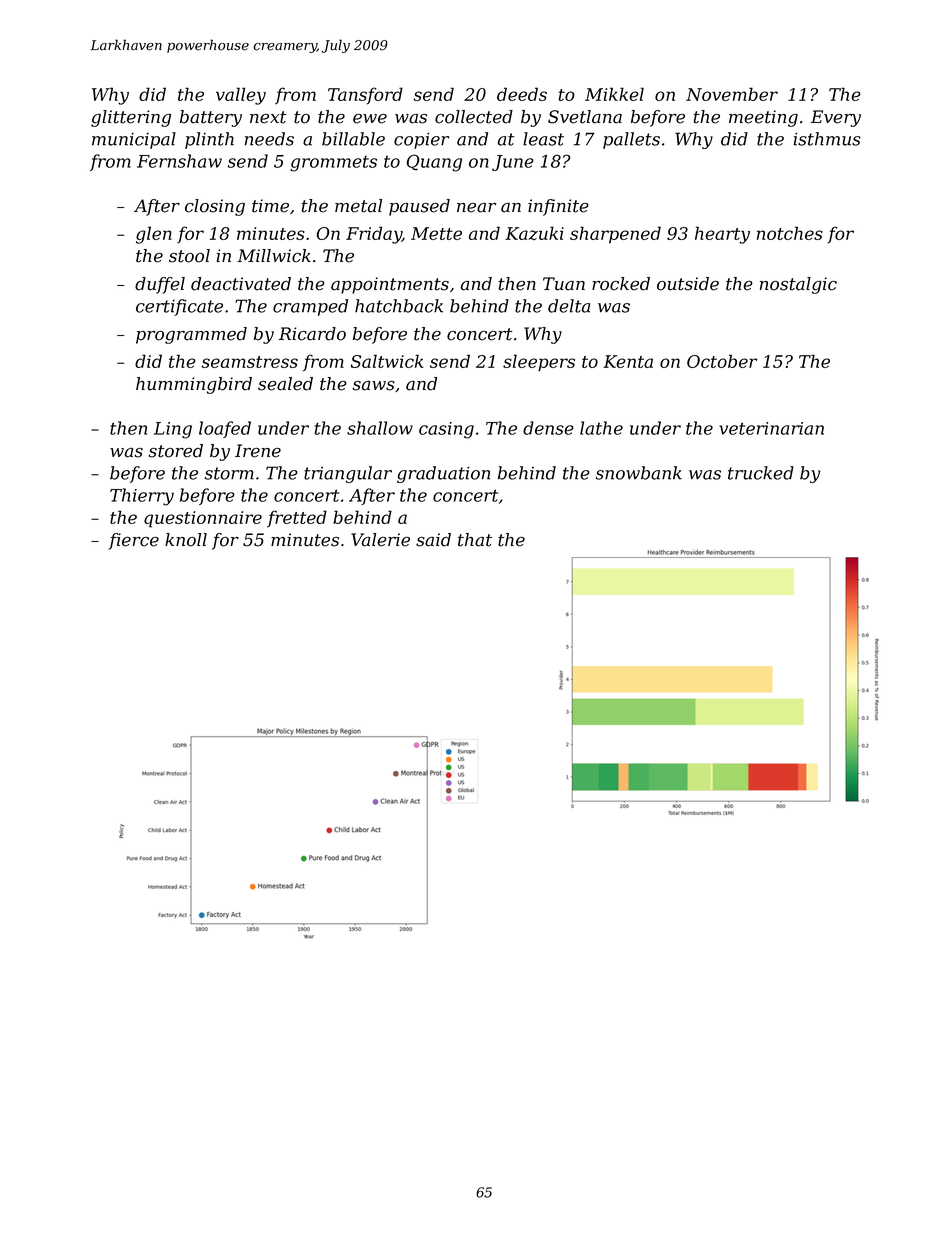 This document has height=1233, width=952. What do you see at coordinates (134, 140) in the document?
I see `municipal` at bounding box center [134, 140].
